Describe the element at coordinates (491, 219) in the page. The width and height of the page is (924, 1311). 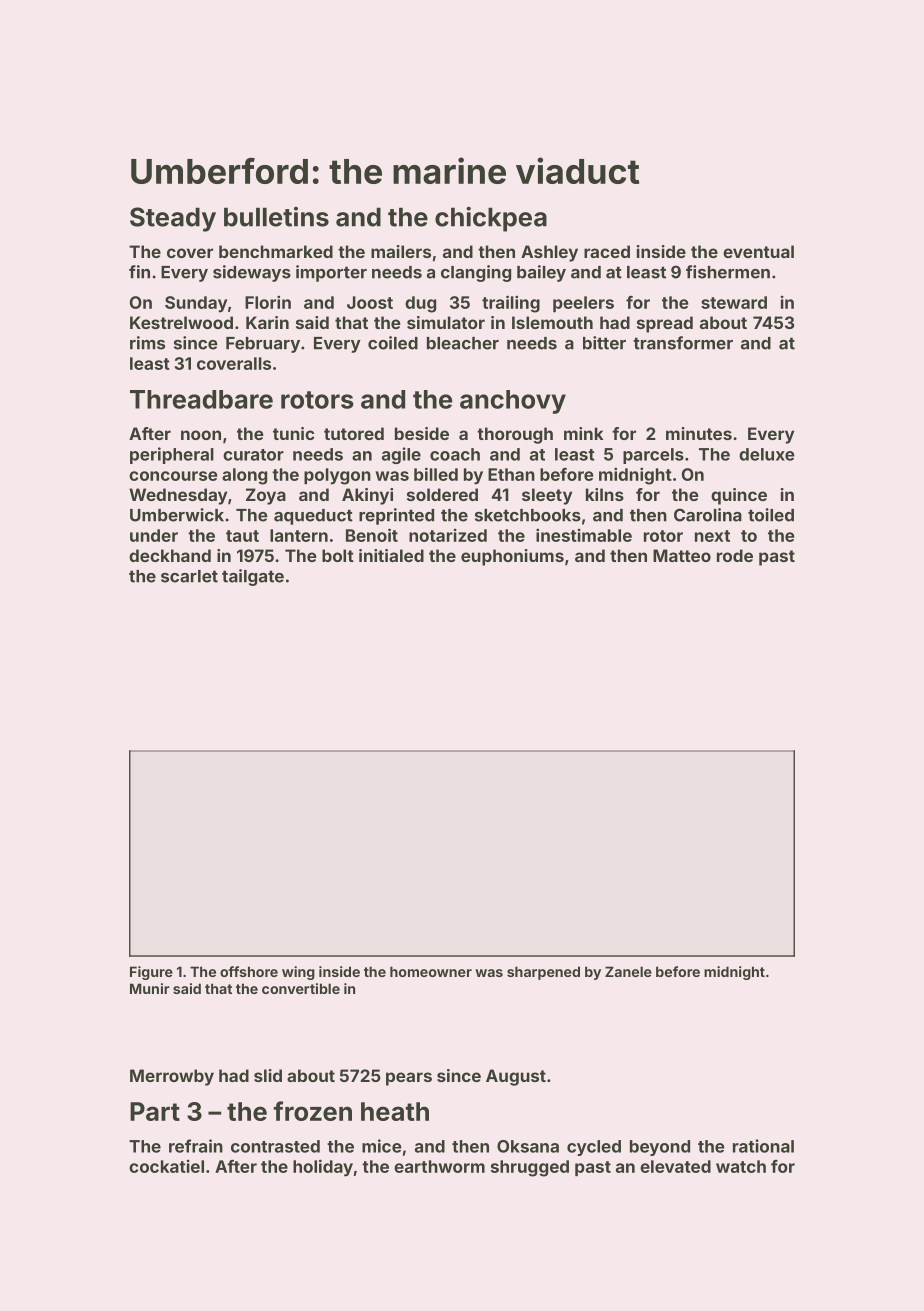
I see `chickpea` at that location.
